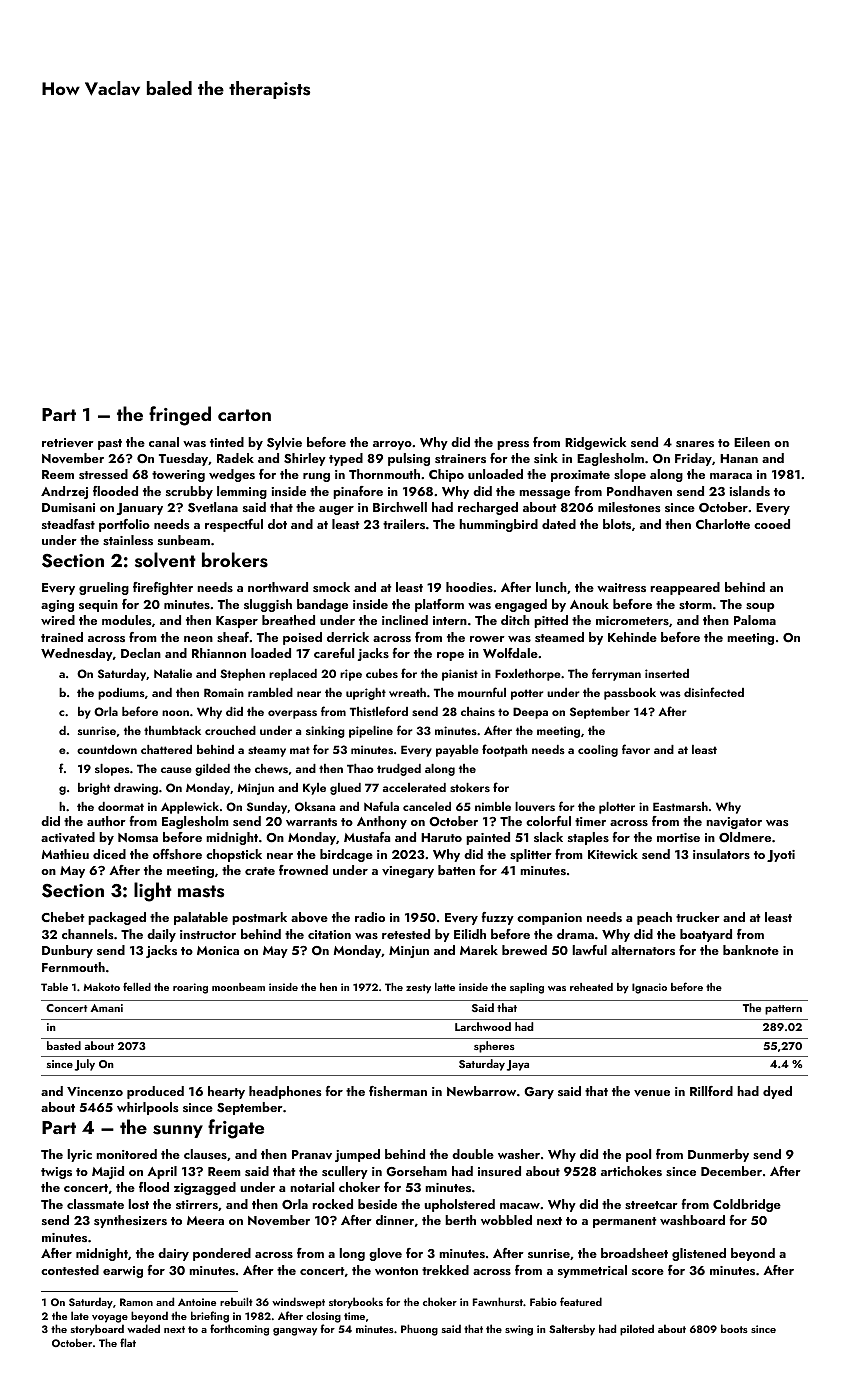 The width and height of the screenshot is (849, 1400). What do you see at coordinates (524, 950) in the screenshot?
I see `brewed` at bounding box center [524, 950].
